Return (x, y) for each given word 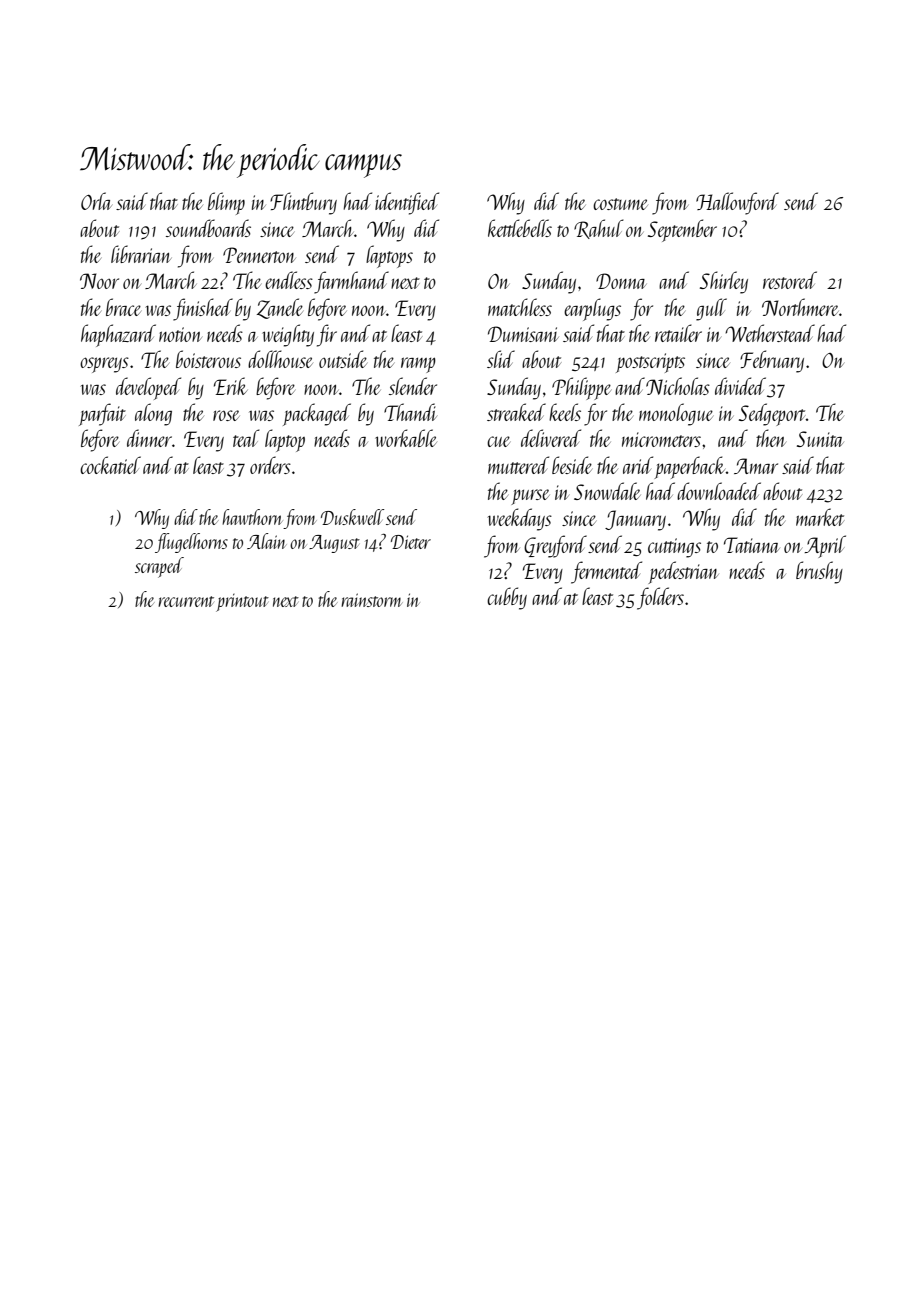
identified (407, 203)
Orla (96, 201)
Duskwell (352, 517)
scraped (159, 567)
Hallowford (737, 203)
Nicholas (678, 386)
